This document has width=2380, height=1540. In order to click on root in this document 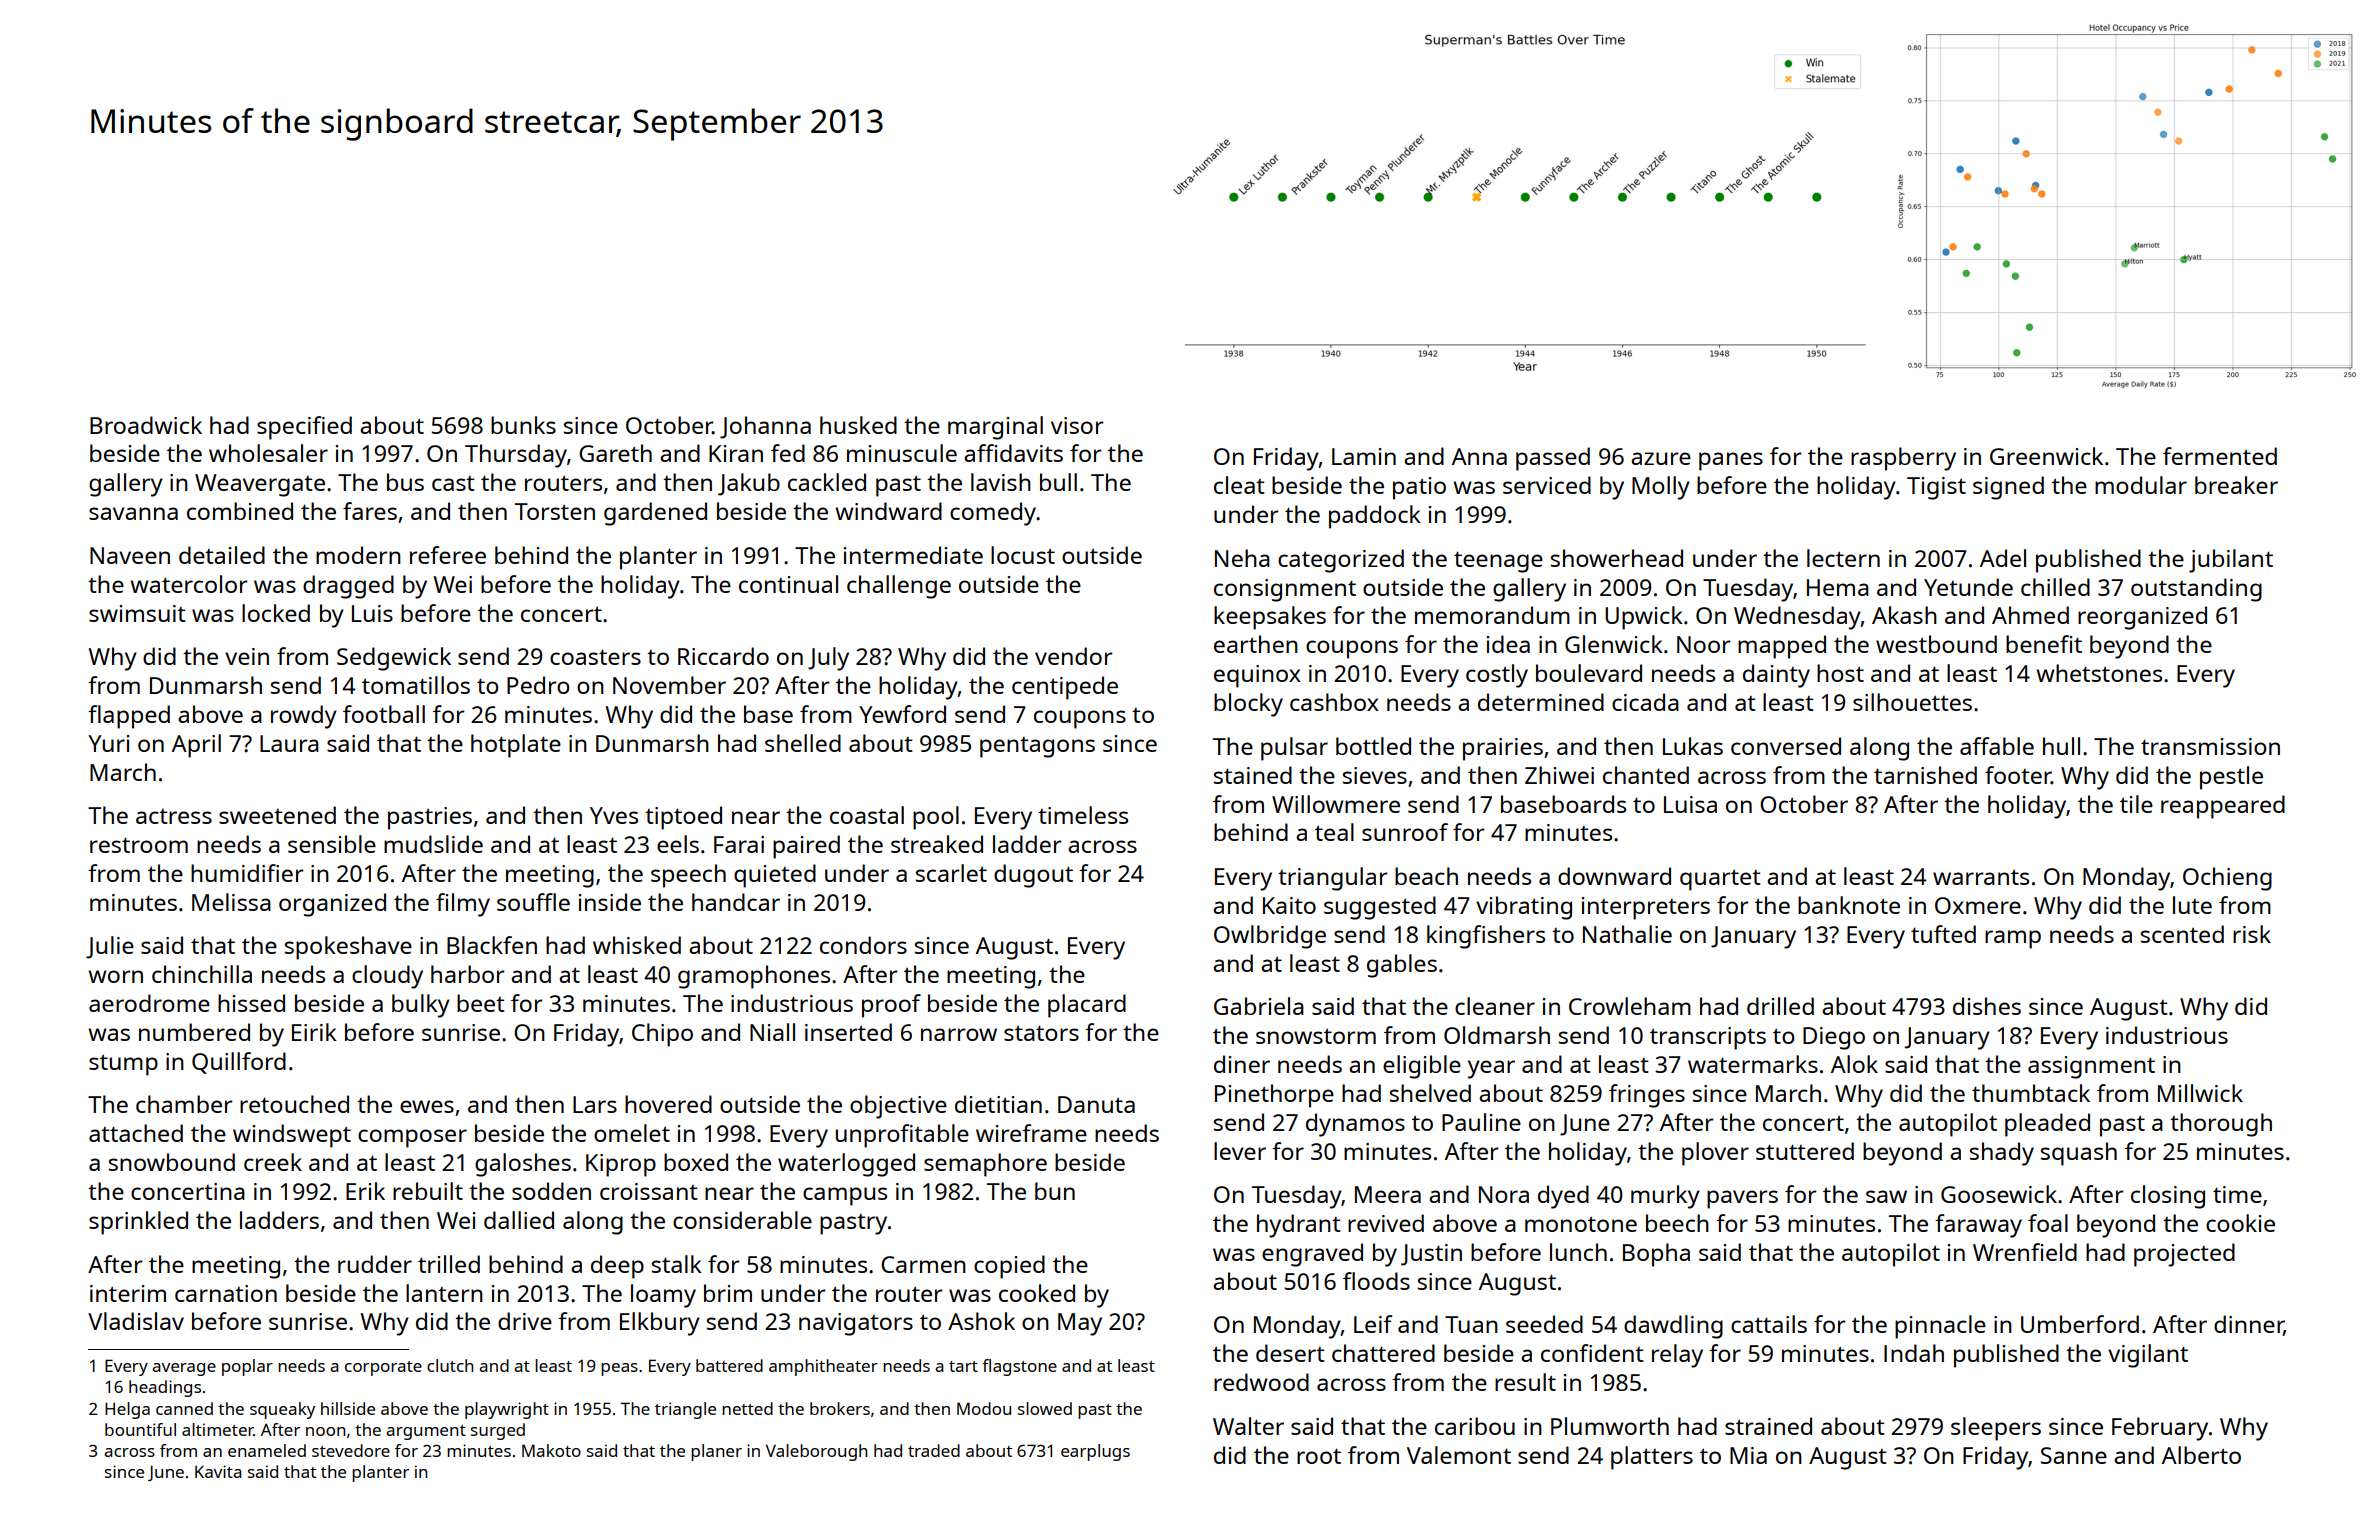, I will do `click(1319, 1456)`.
